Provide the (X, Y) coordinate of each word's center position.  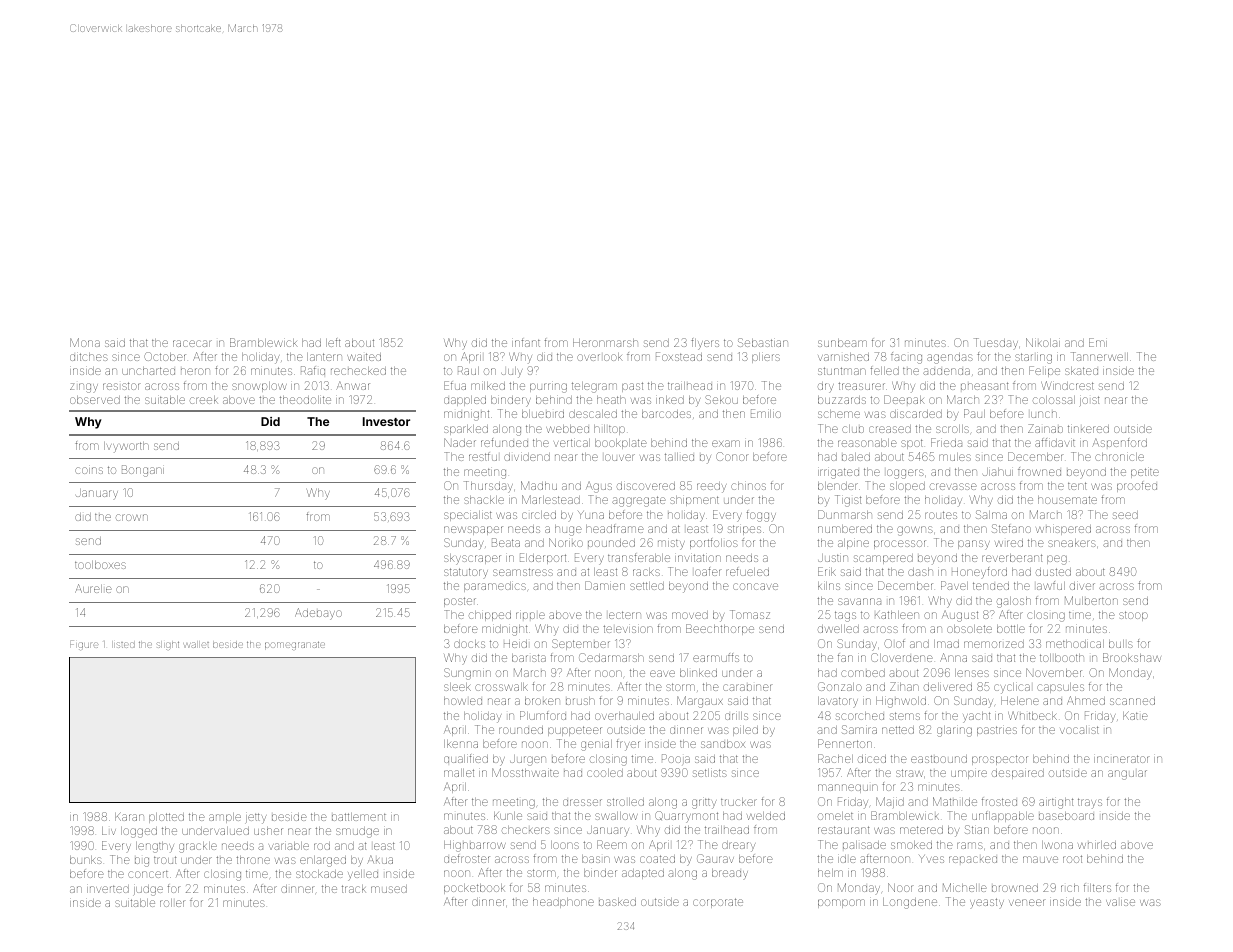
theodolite (305, 400)
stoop (1133, 616)
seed (1125, 515)
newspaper (473, 530)
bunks (86, 860)
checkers (526, 830)
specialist (468, 516)
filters (1097, 887)
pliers (766, 358)
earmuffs (716, 657)
